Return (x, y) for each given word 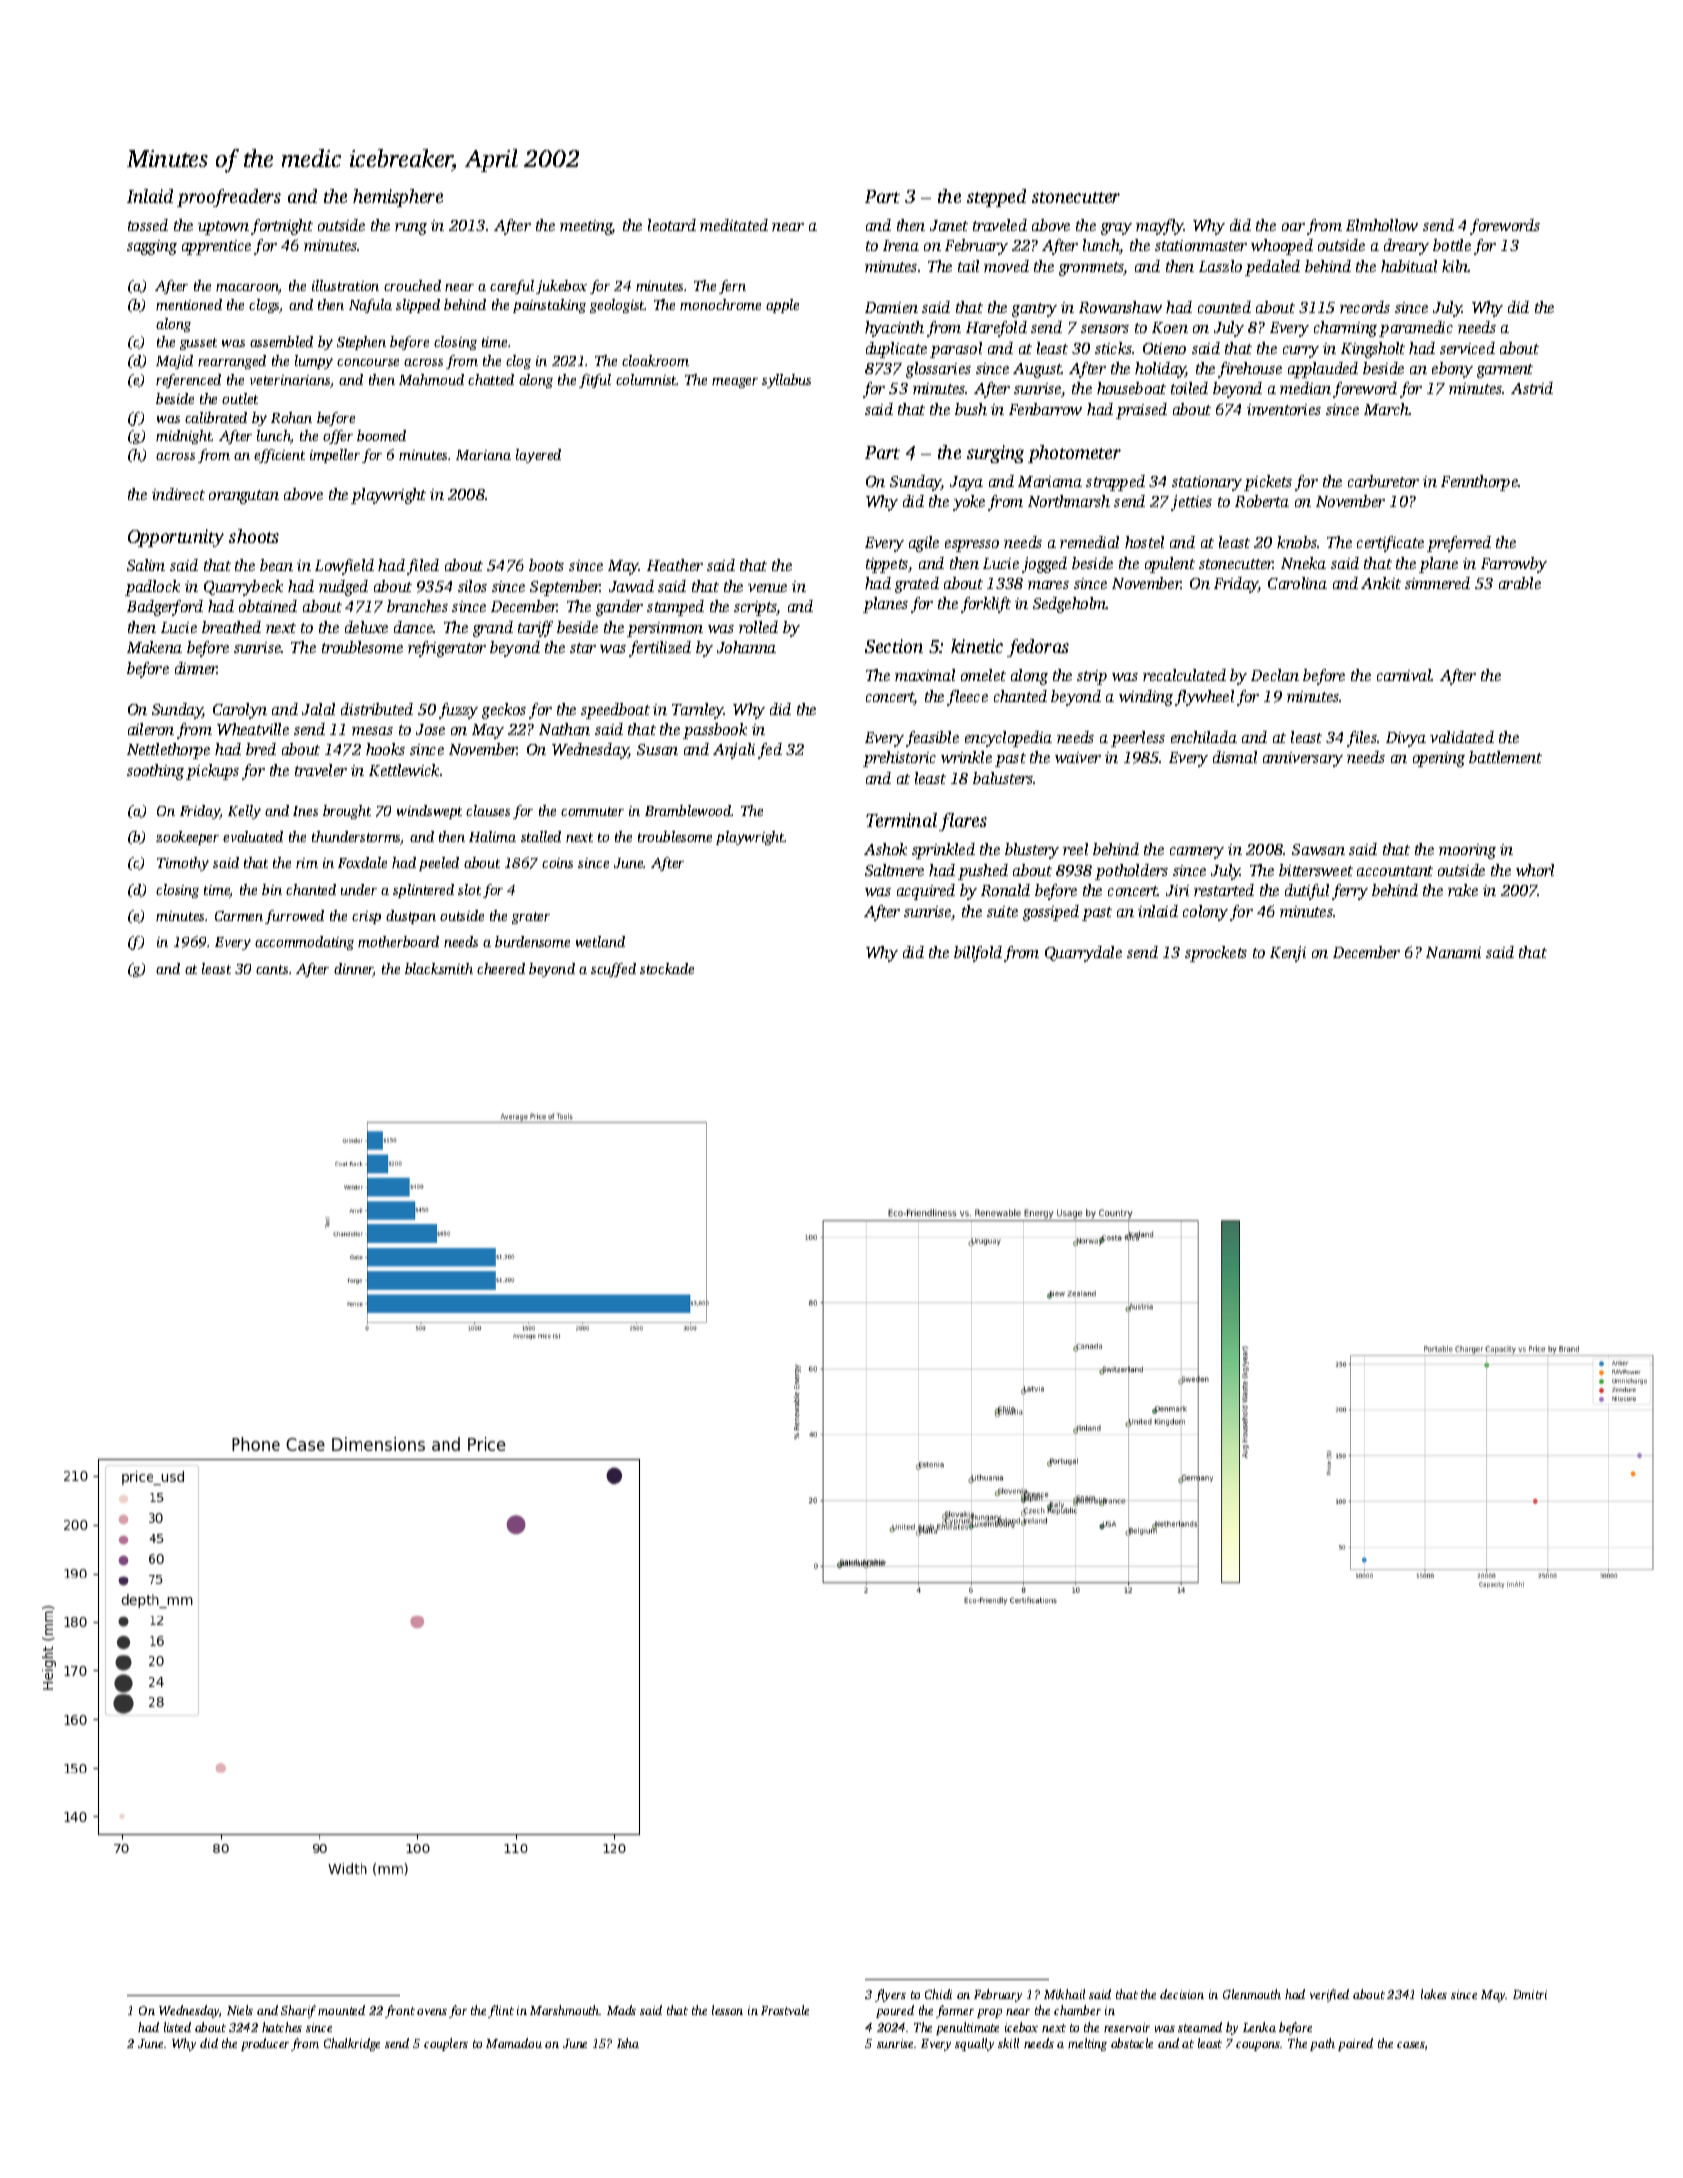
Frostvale (785, 2010)
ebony (1452, 370)
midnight (184, 437)
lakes (1434, 1994)
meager (735, 383)
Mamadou (514, 2043)
